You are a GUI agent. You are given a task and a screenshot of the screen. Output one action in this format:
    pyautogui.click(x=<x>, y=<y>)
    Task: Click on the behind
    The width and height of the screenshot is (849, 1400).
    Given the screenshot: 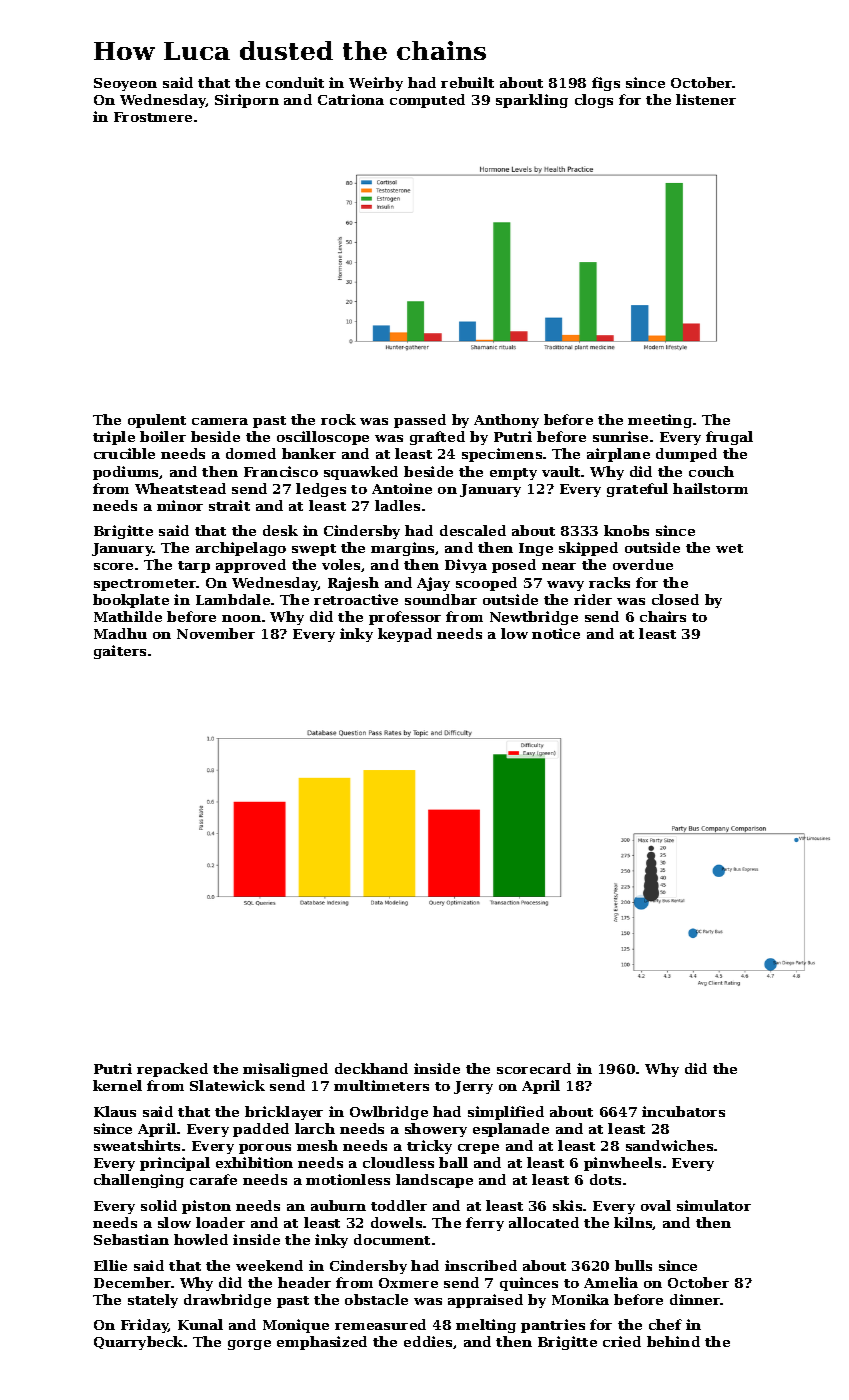 What is the action you would take?
    pyautogui.click(x=673, y=1341)
